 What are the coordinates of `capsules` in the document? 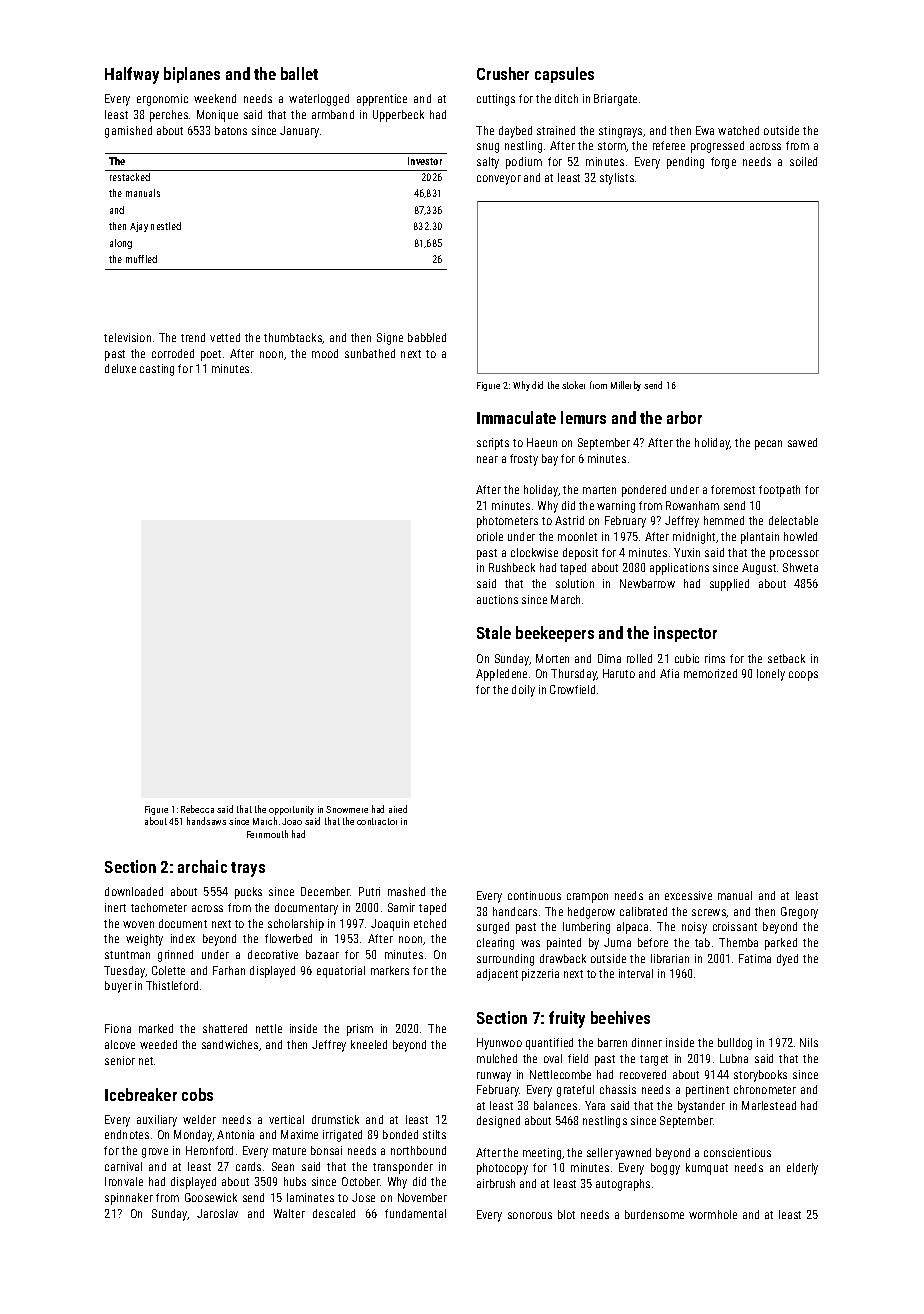 It's located at (564, 75).
